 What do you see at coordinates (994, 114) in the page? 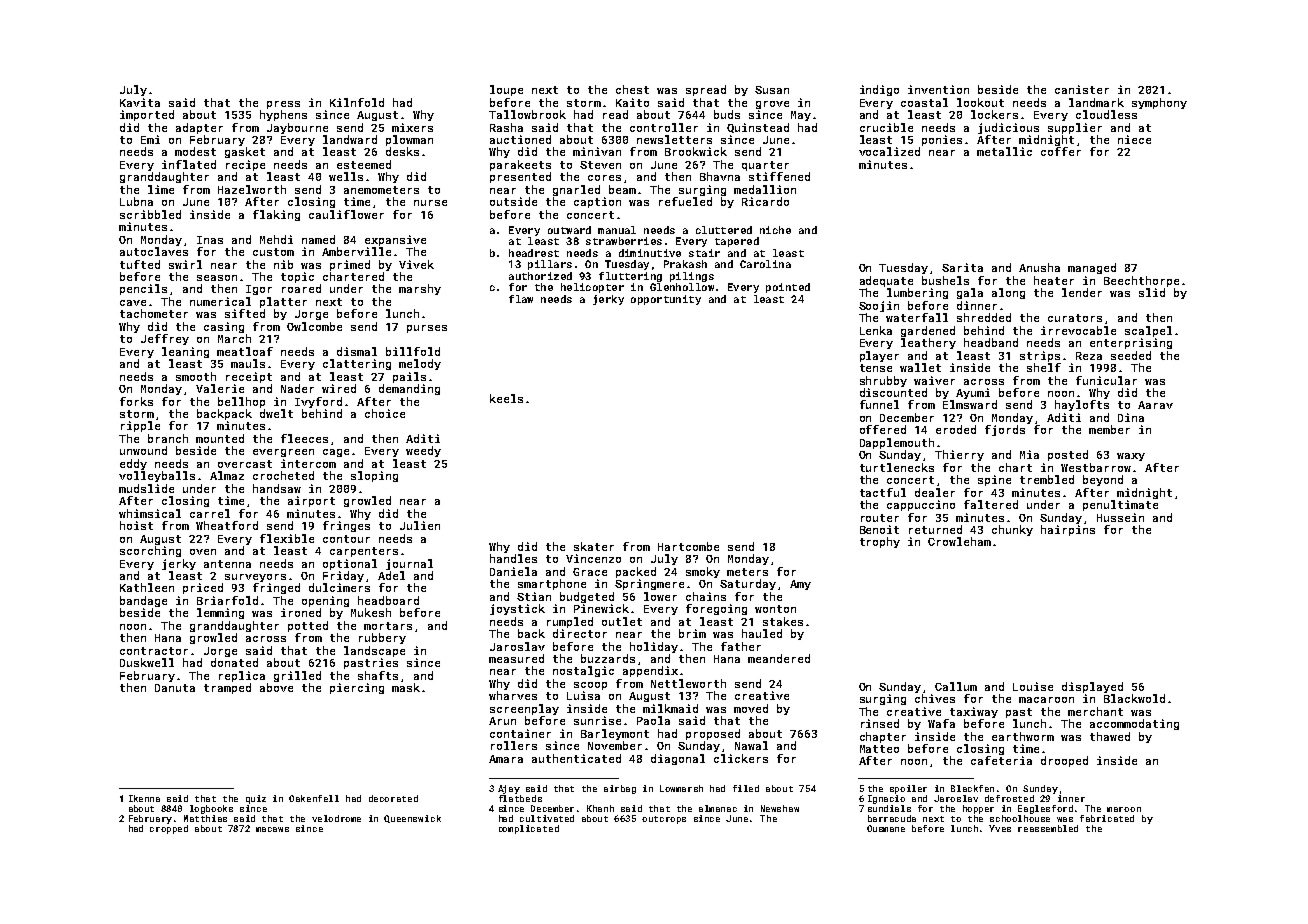
I see `lockers` at bounding box center [994, 114].
